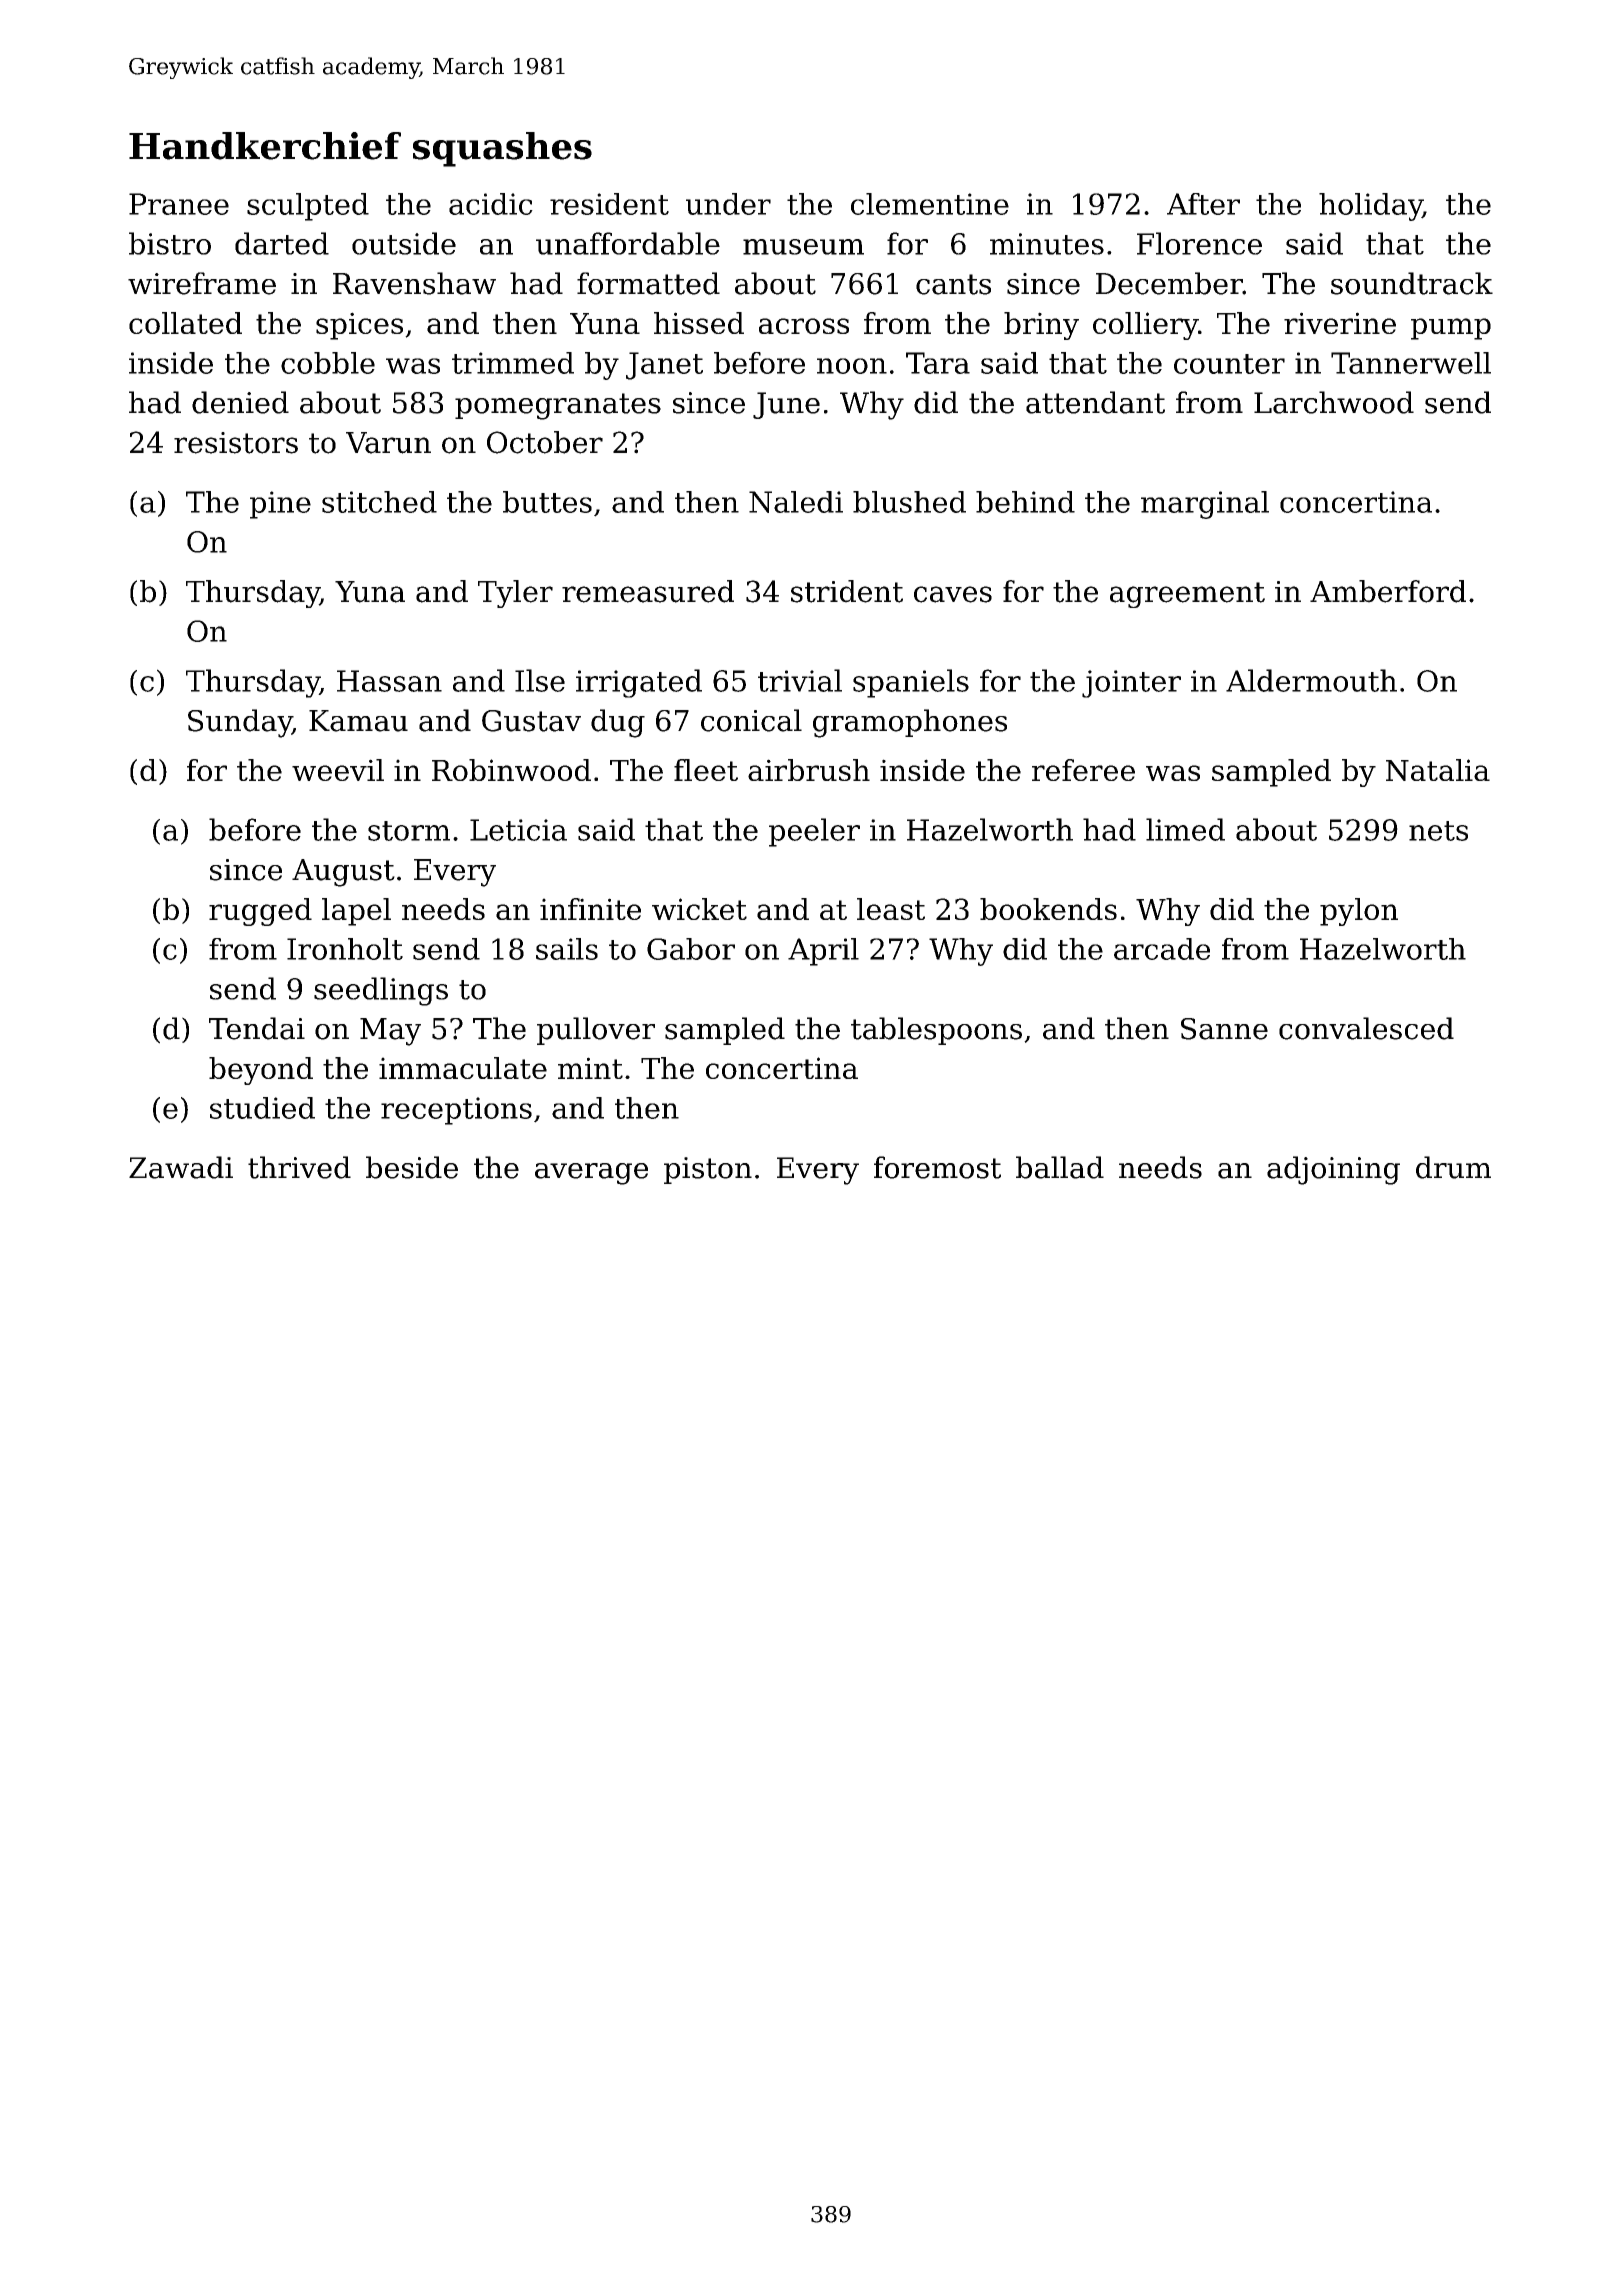 The width and height of the image is (1620, 2292). I want to click on August, so click(343, 873).
